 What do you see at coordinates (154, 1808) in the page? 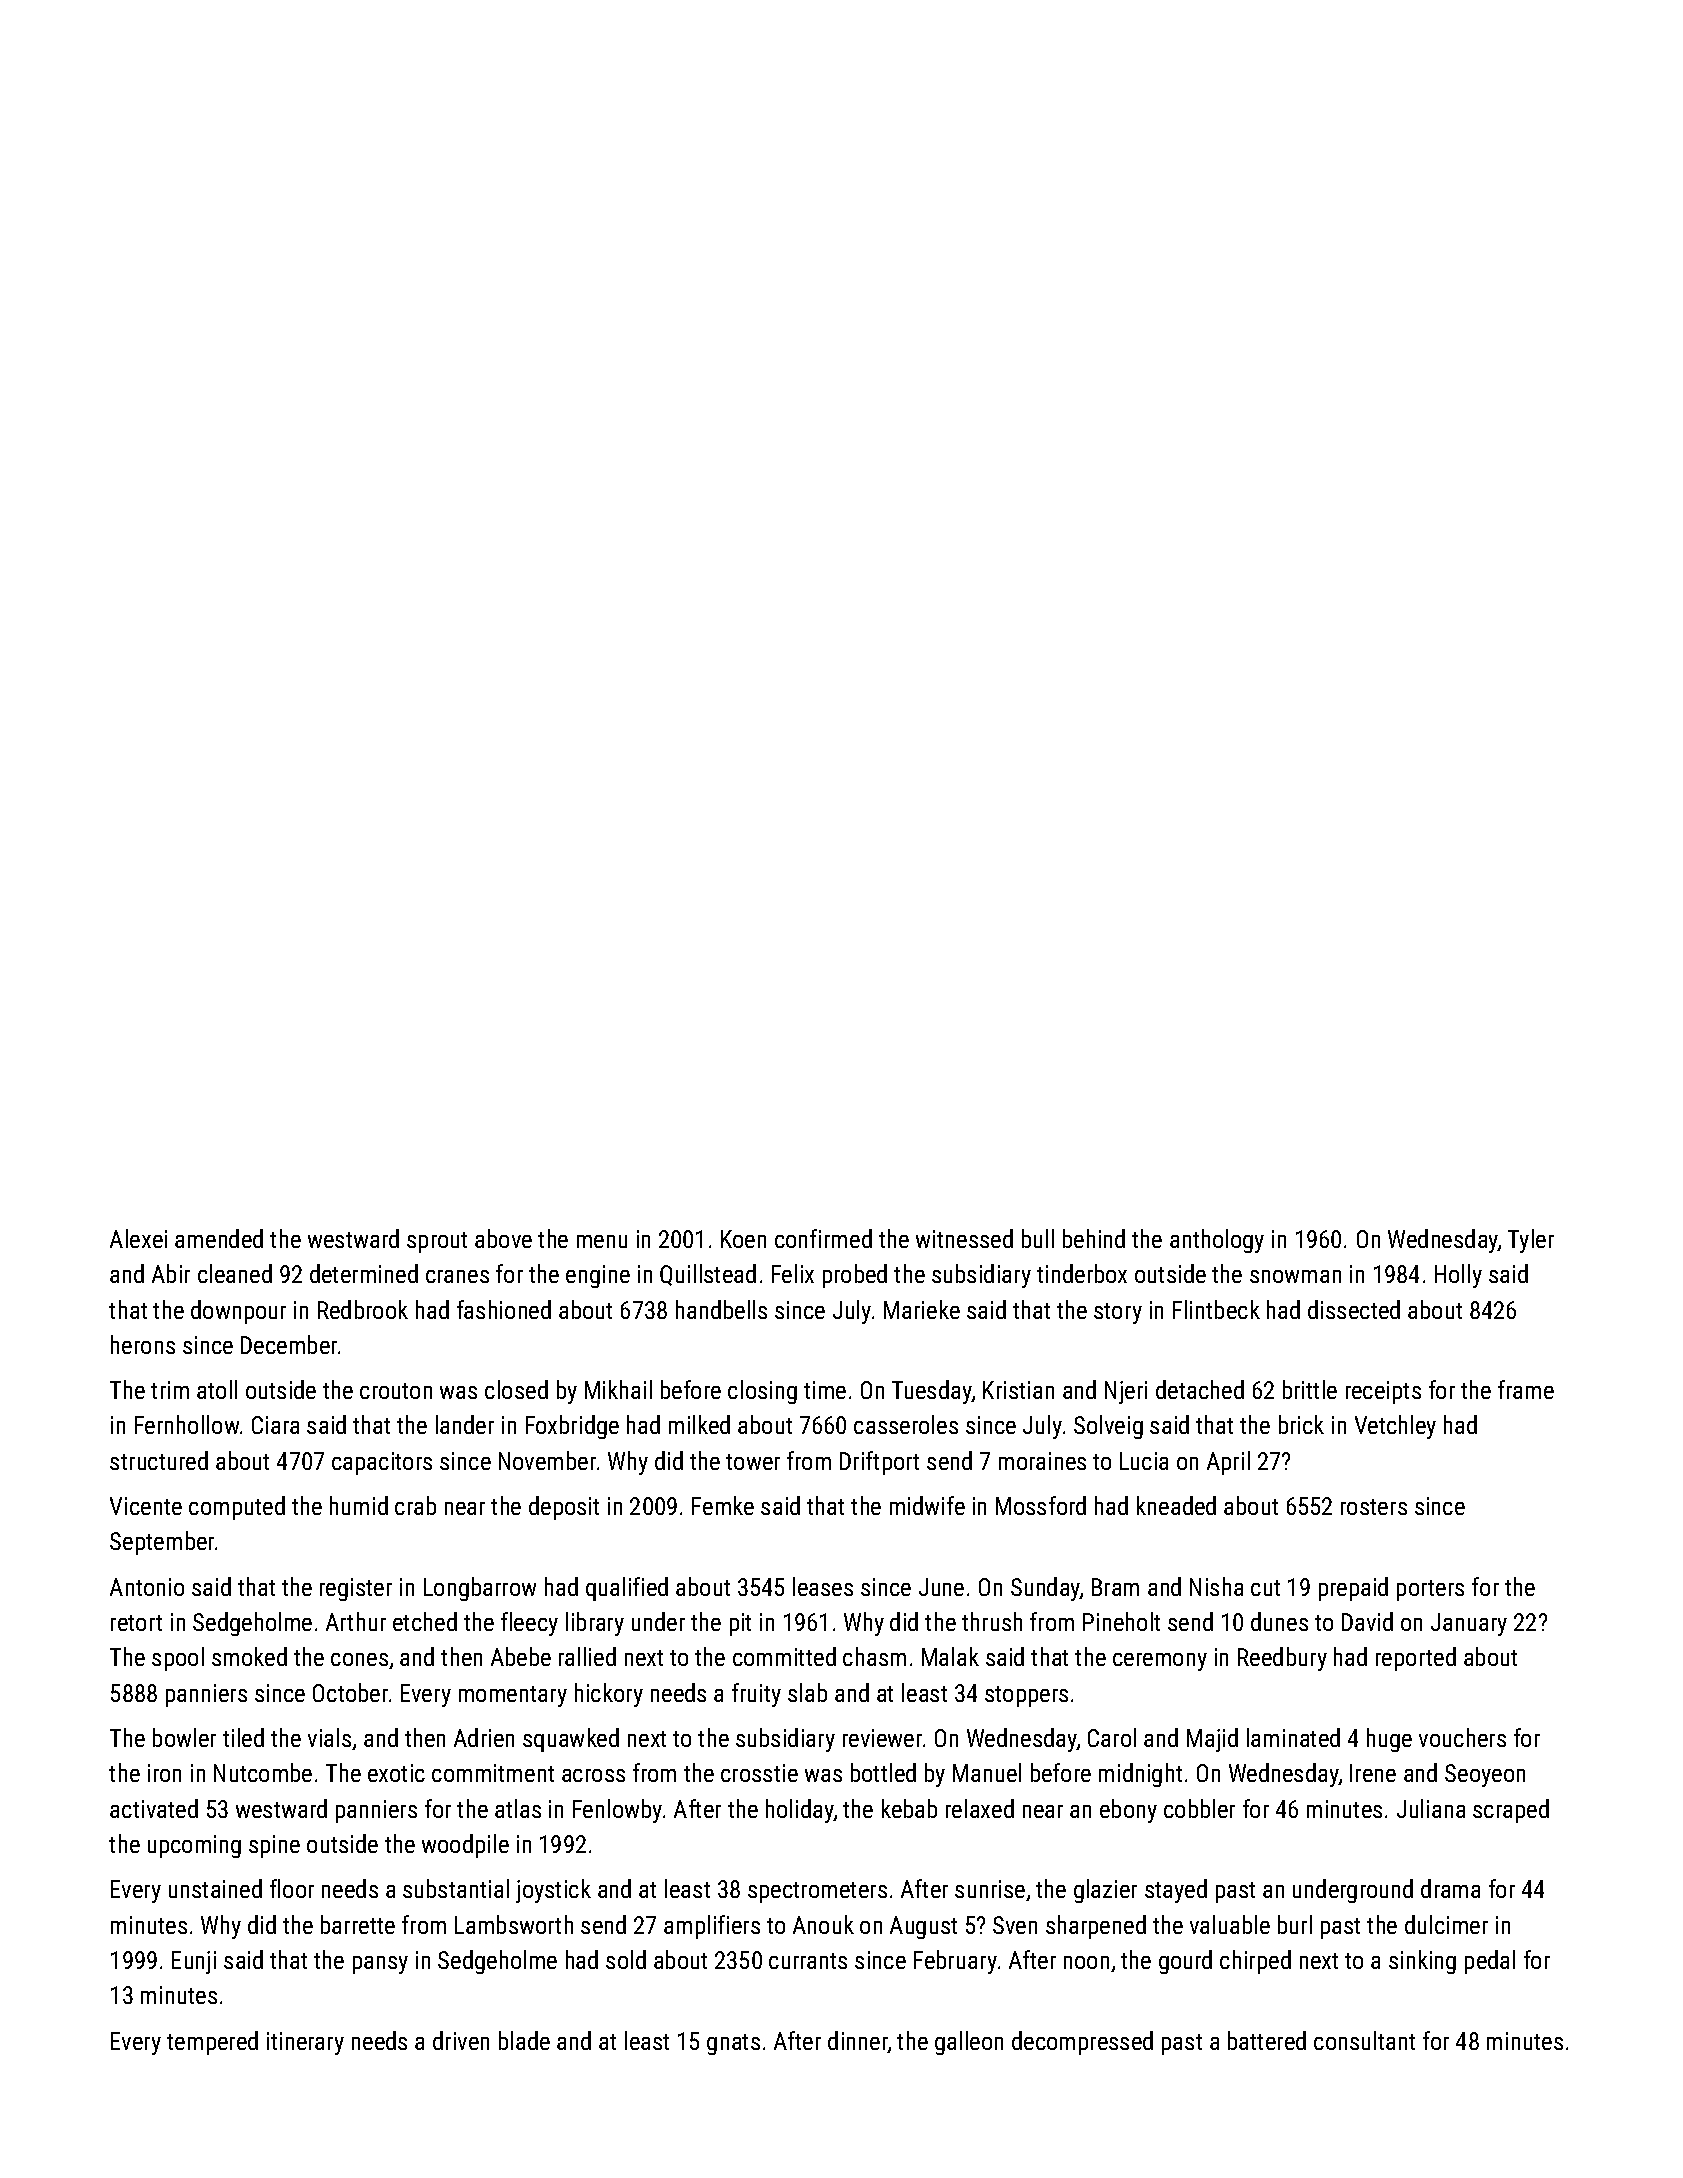
I see `activated` at bounding box center [154, 1808].
